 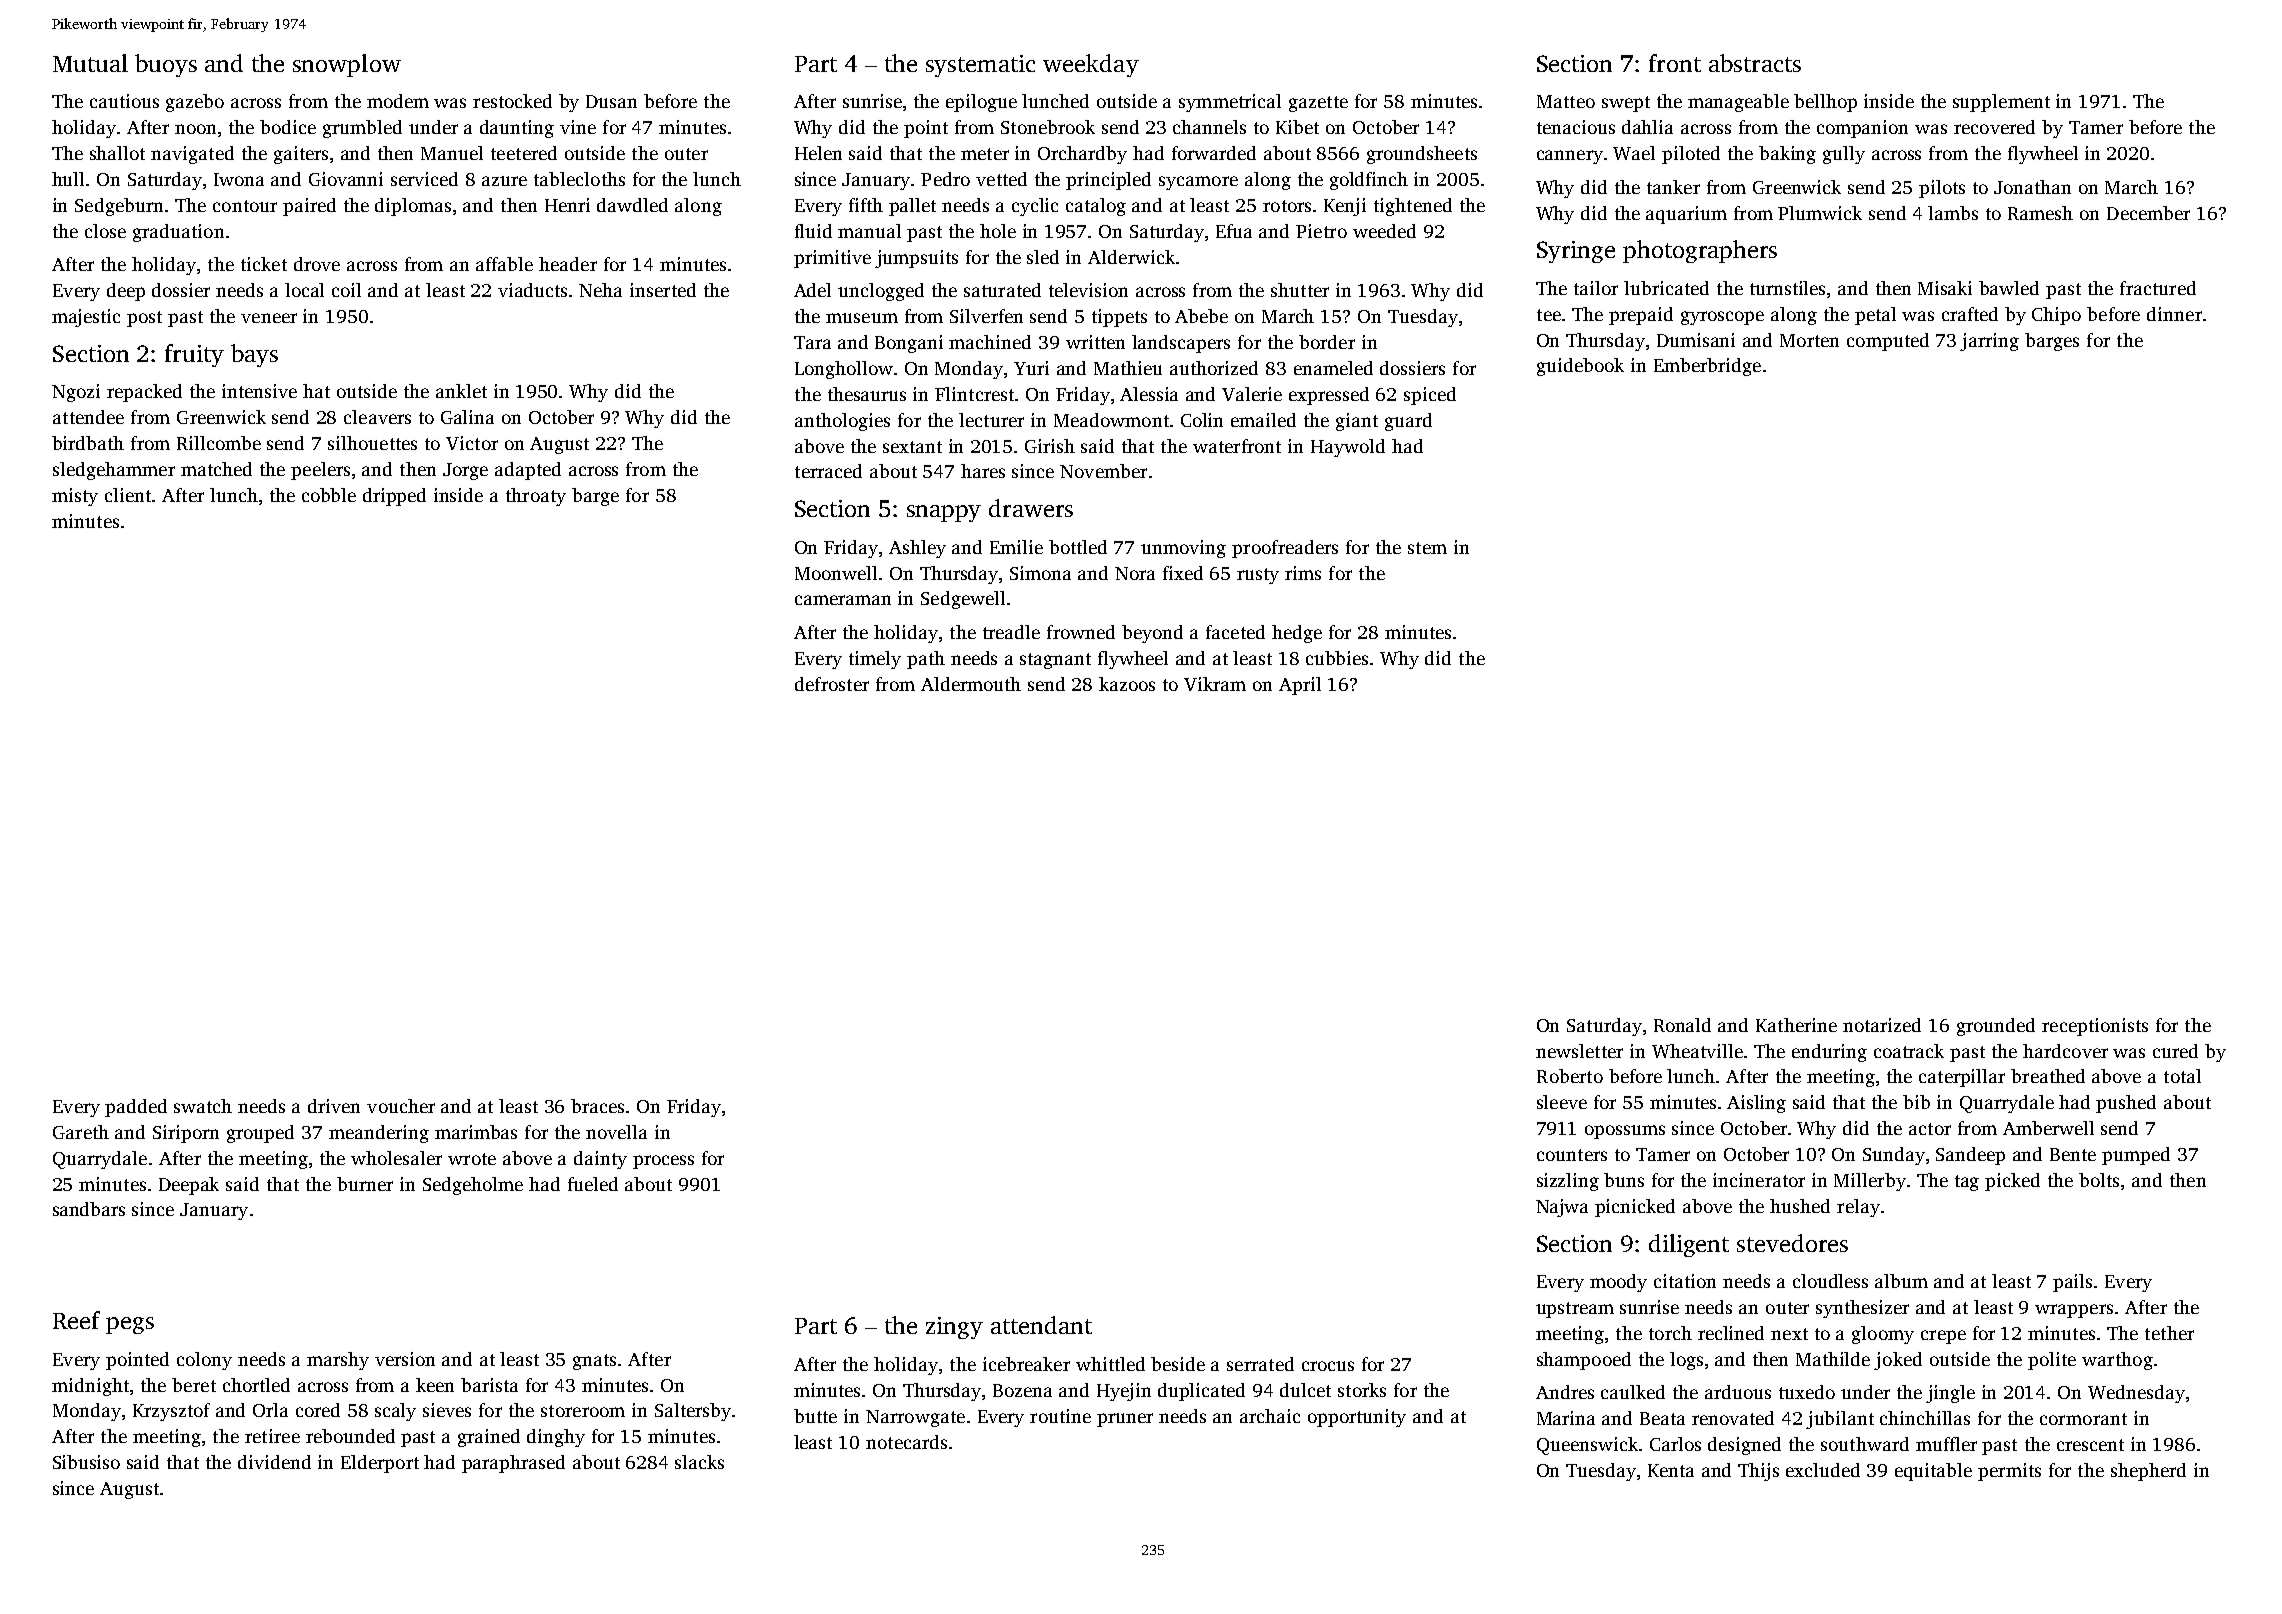 What do you see at coordinates (1337, 658) in the screenshot?
I see `cubbies` at bounding box center [1337, 658].
